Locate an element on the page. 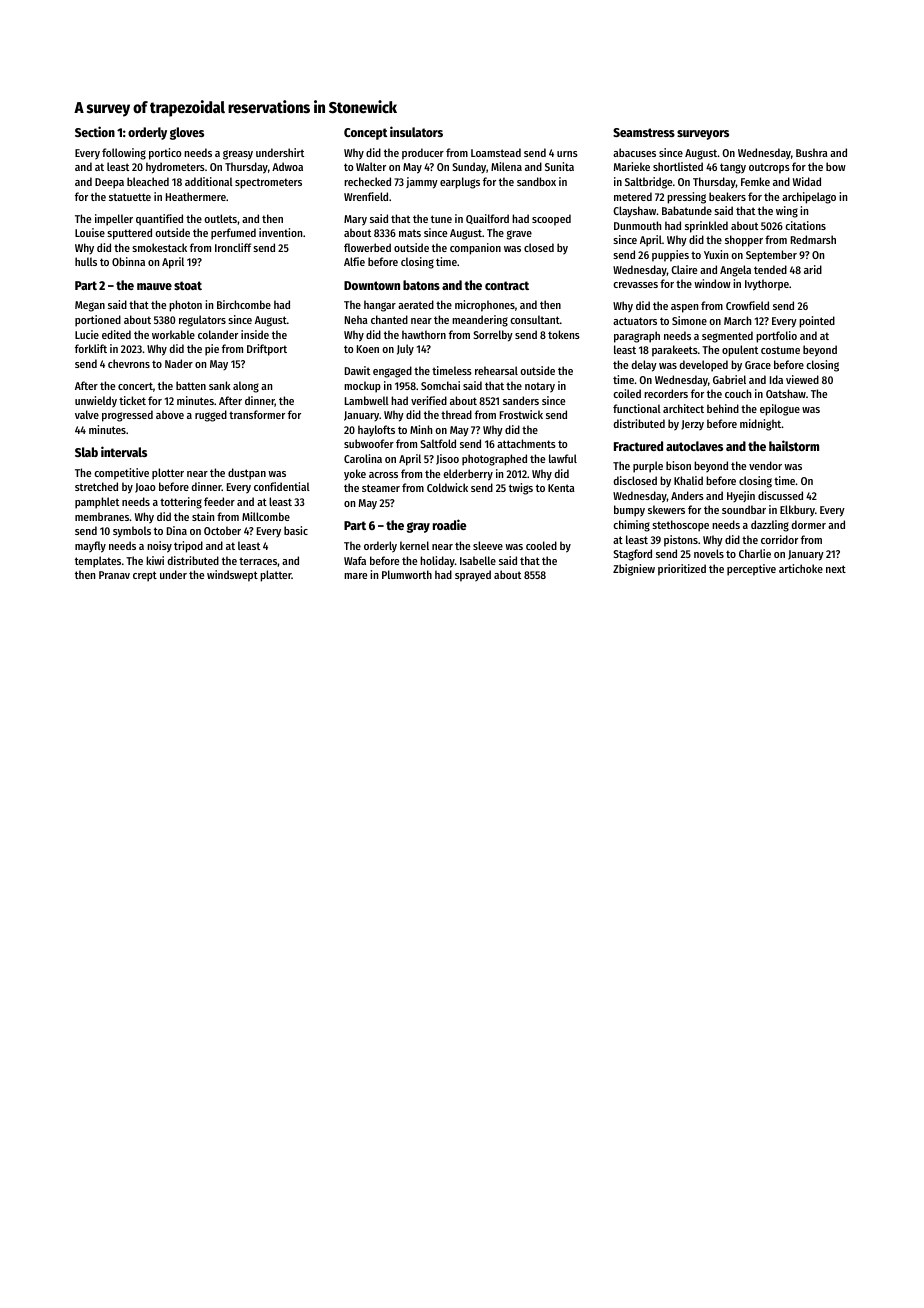 This image has height=1308, width=924. Fractured is located at coordinates (638, 446).
